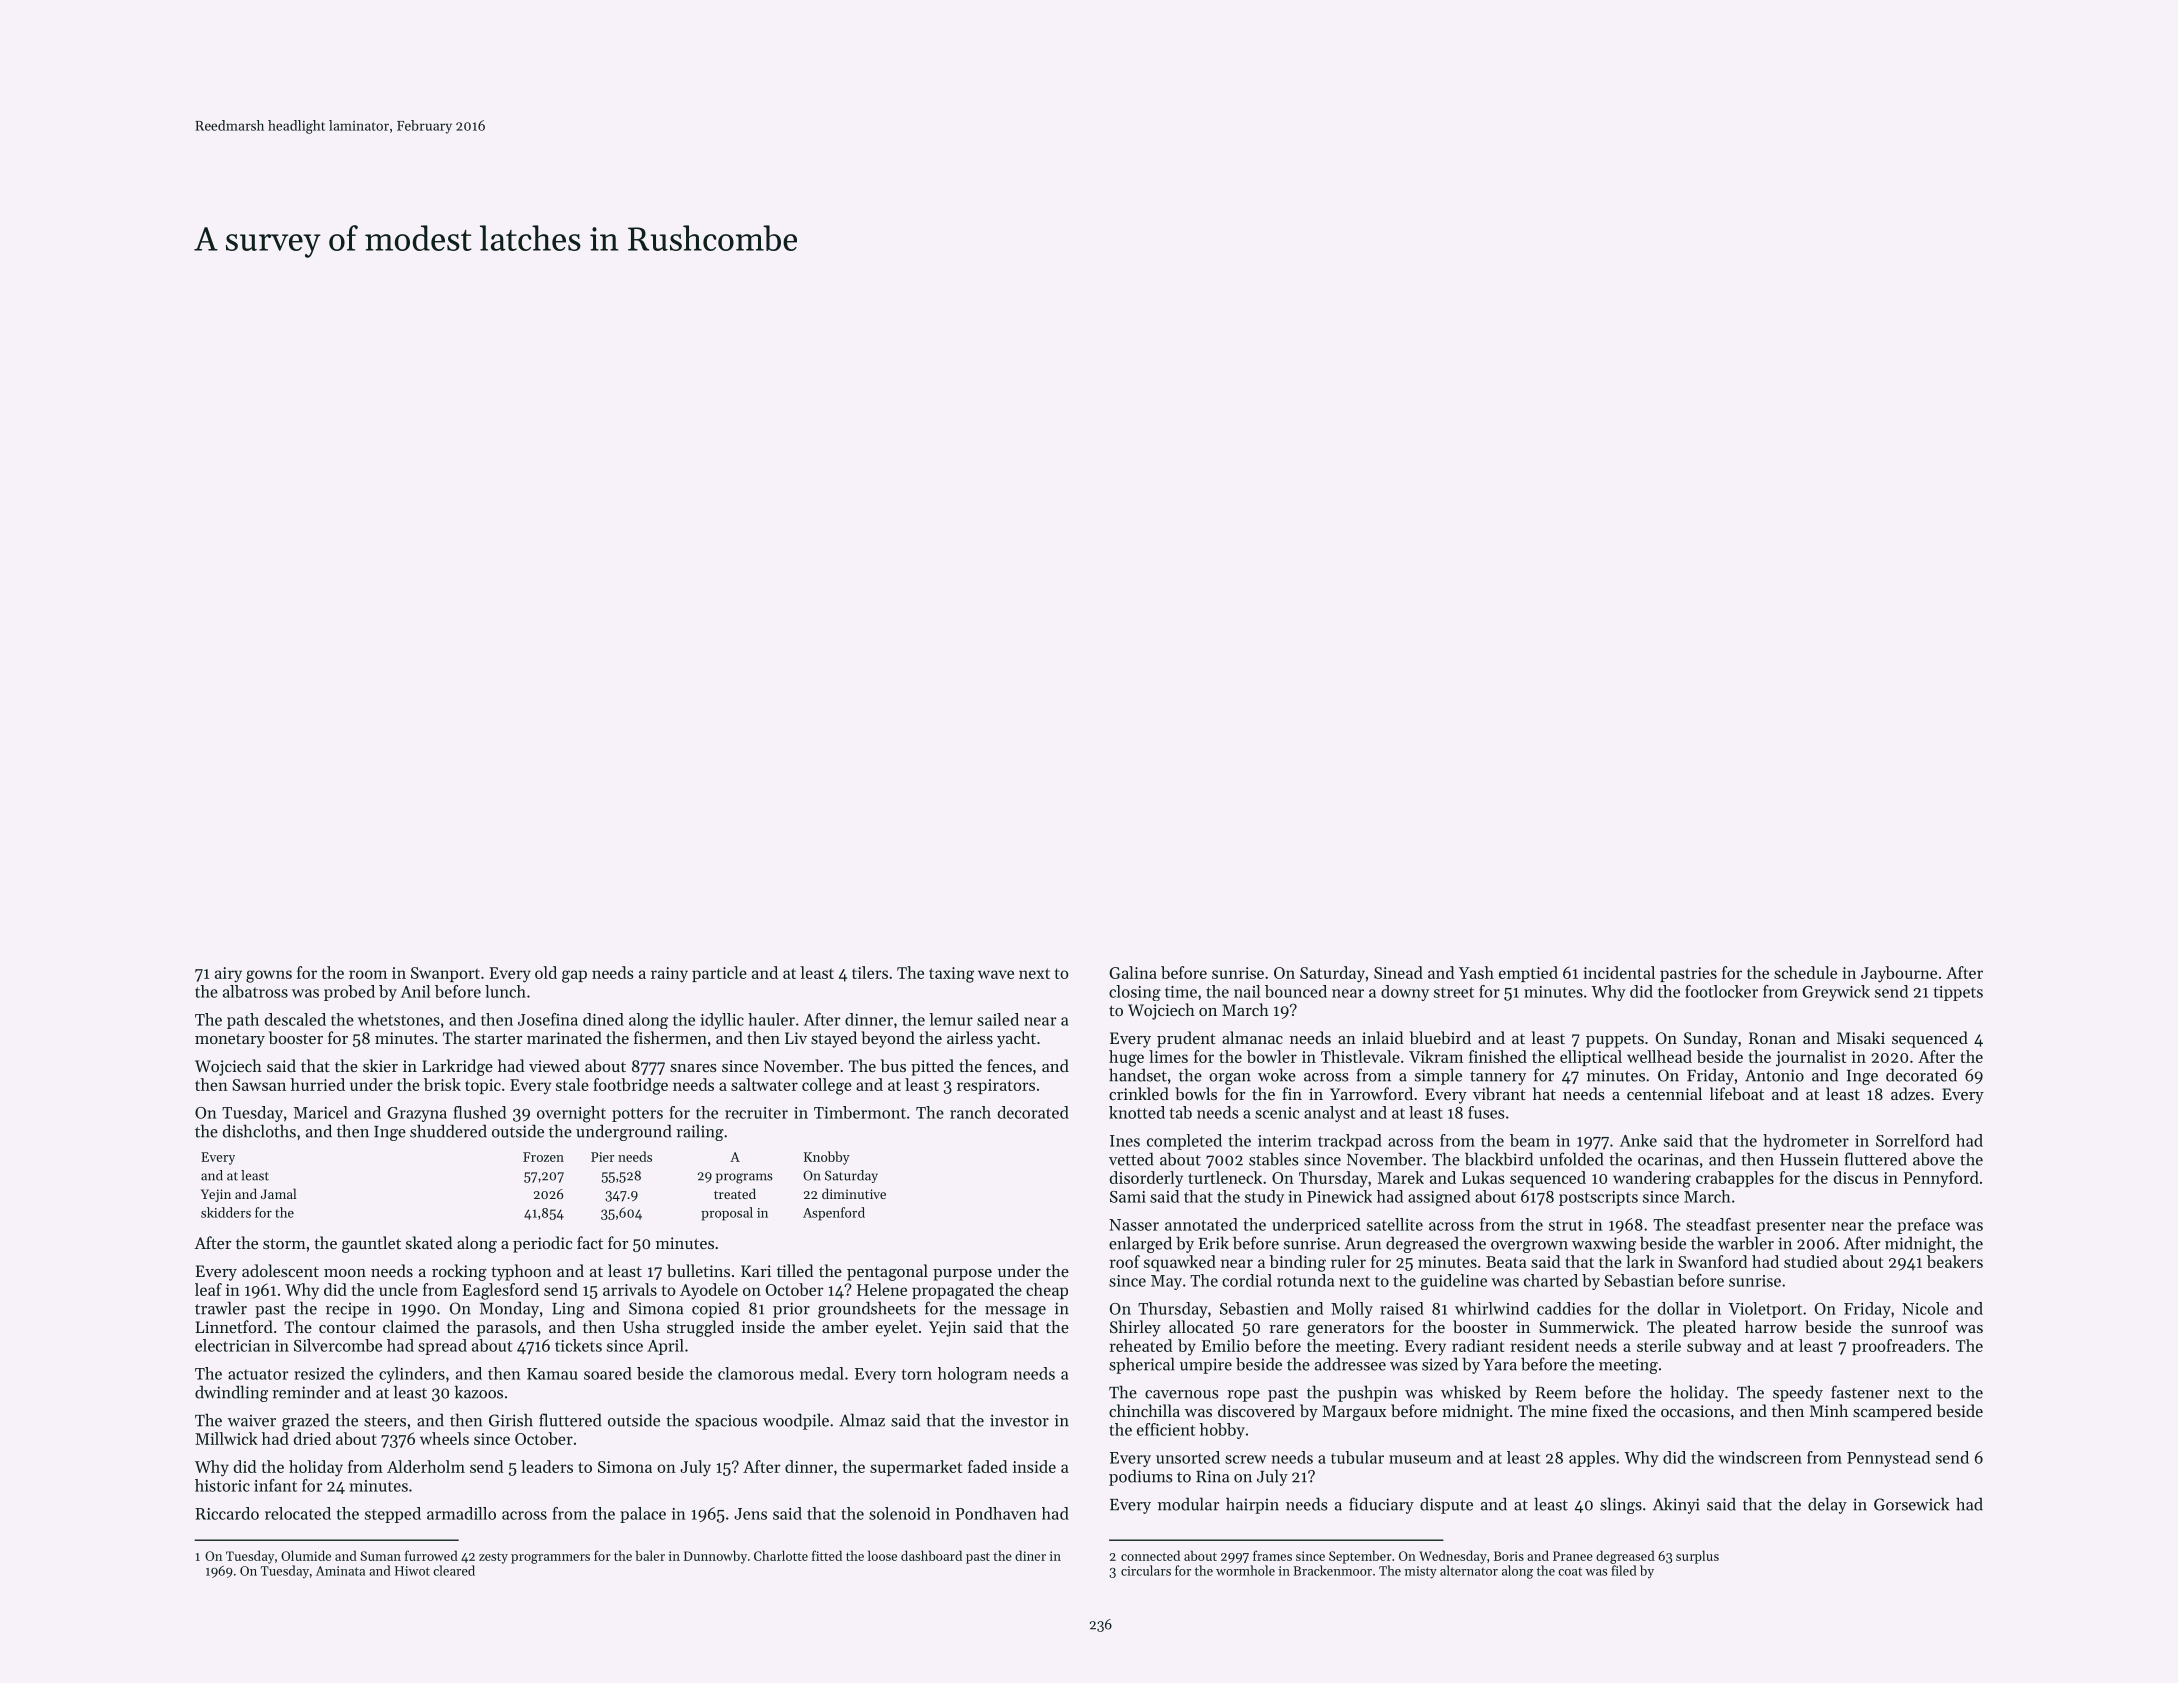 This screenshot has width=2178, height=1683. Describe the element at coordinates (1805, 972) in the screenshot. I see `schedule` at that location.
